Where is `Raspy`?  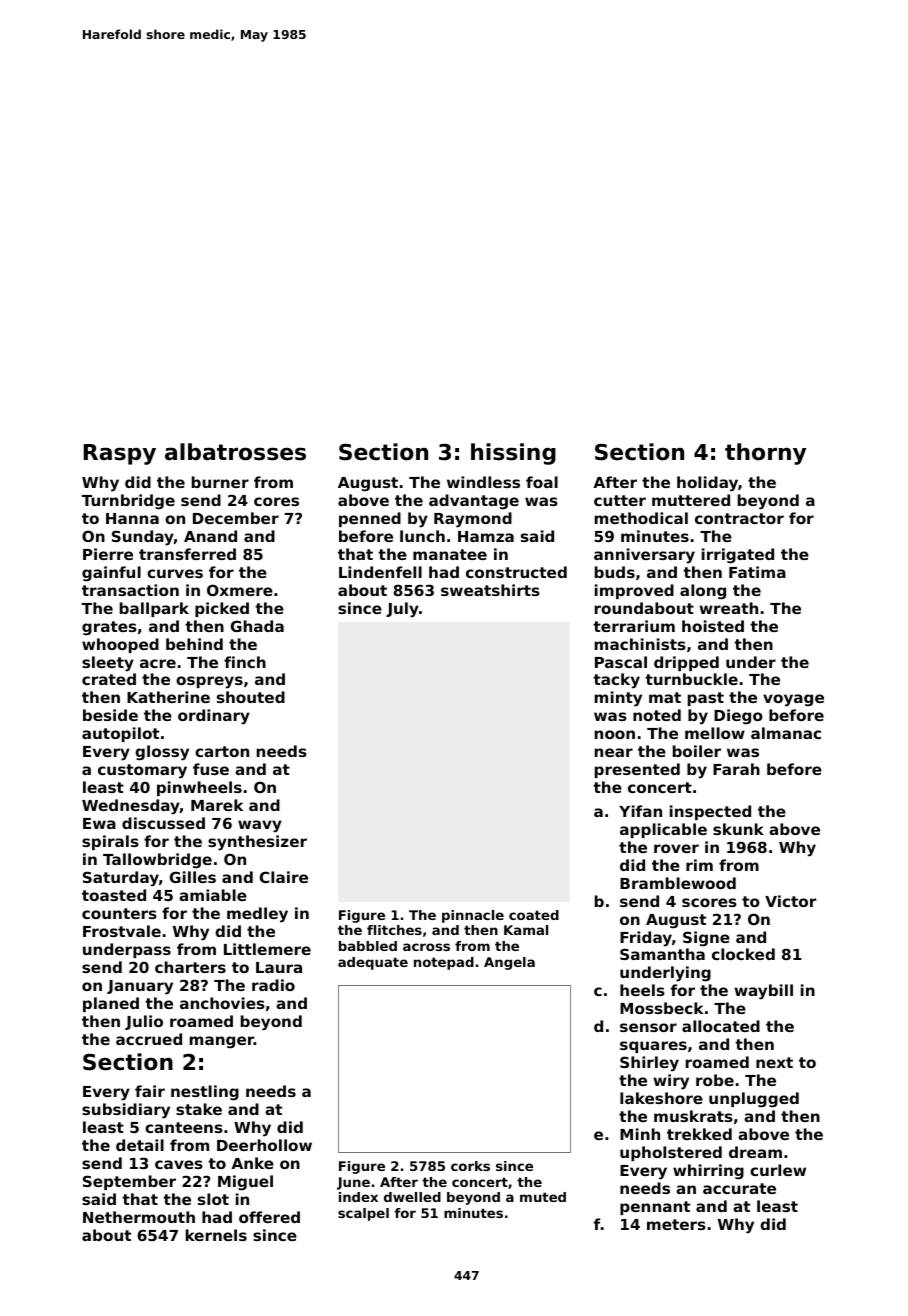
Raspy is located at coordinates (120, 454).
